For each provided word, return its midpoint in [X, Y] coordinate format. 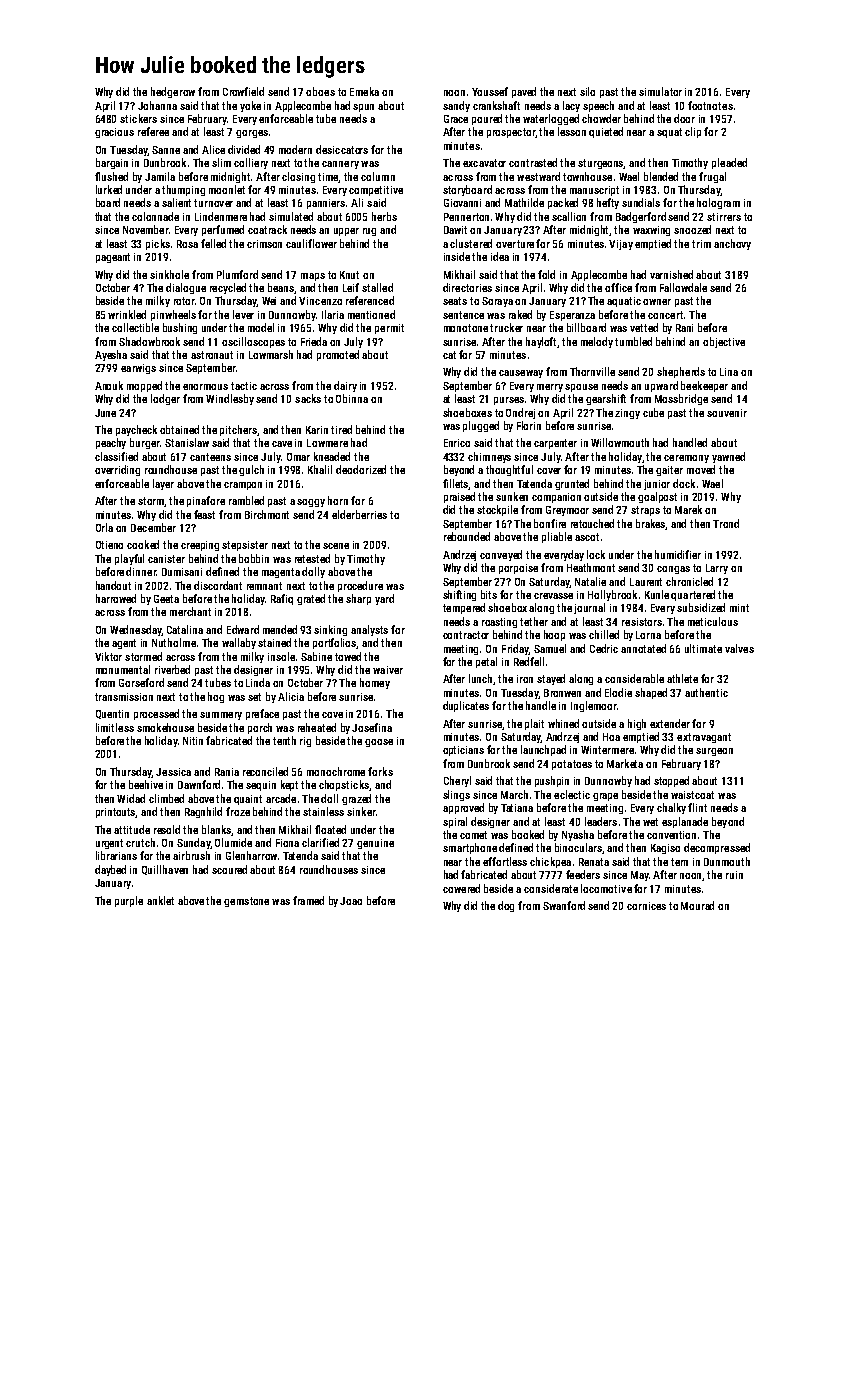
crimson [264, 244]
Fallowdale [683, 287]
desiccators [342, 149]
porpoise [518, 569]
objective [724, 342]
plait [534, 724]
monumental [123, 669]
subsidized [701, 607]
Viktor [108, 656]
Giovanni [462, 203]
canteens [210, 457]
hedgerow [173, 92]
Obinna [352, 398]
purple [129, 901]
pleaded [729, 163]
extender [670, 723]
